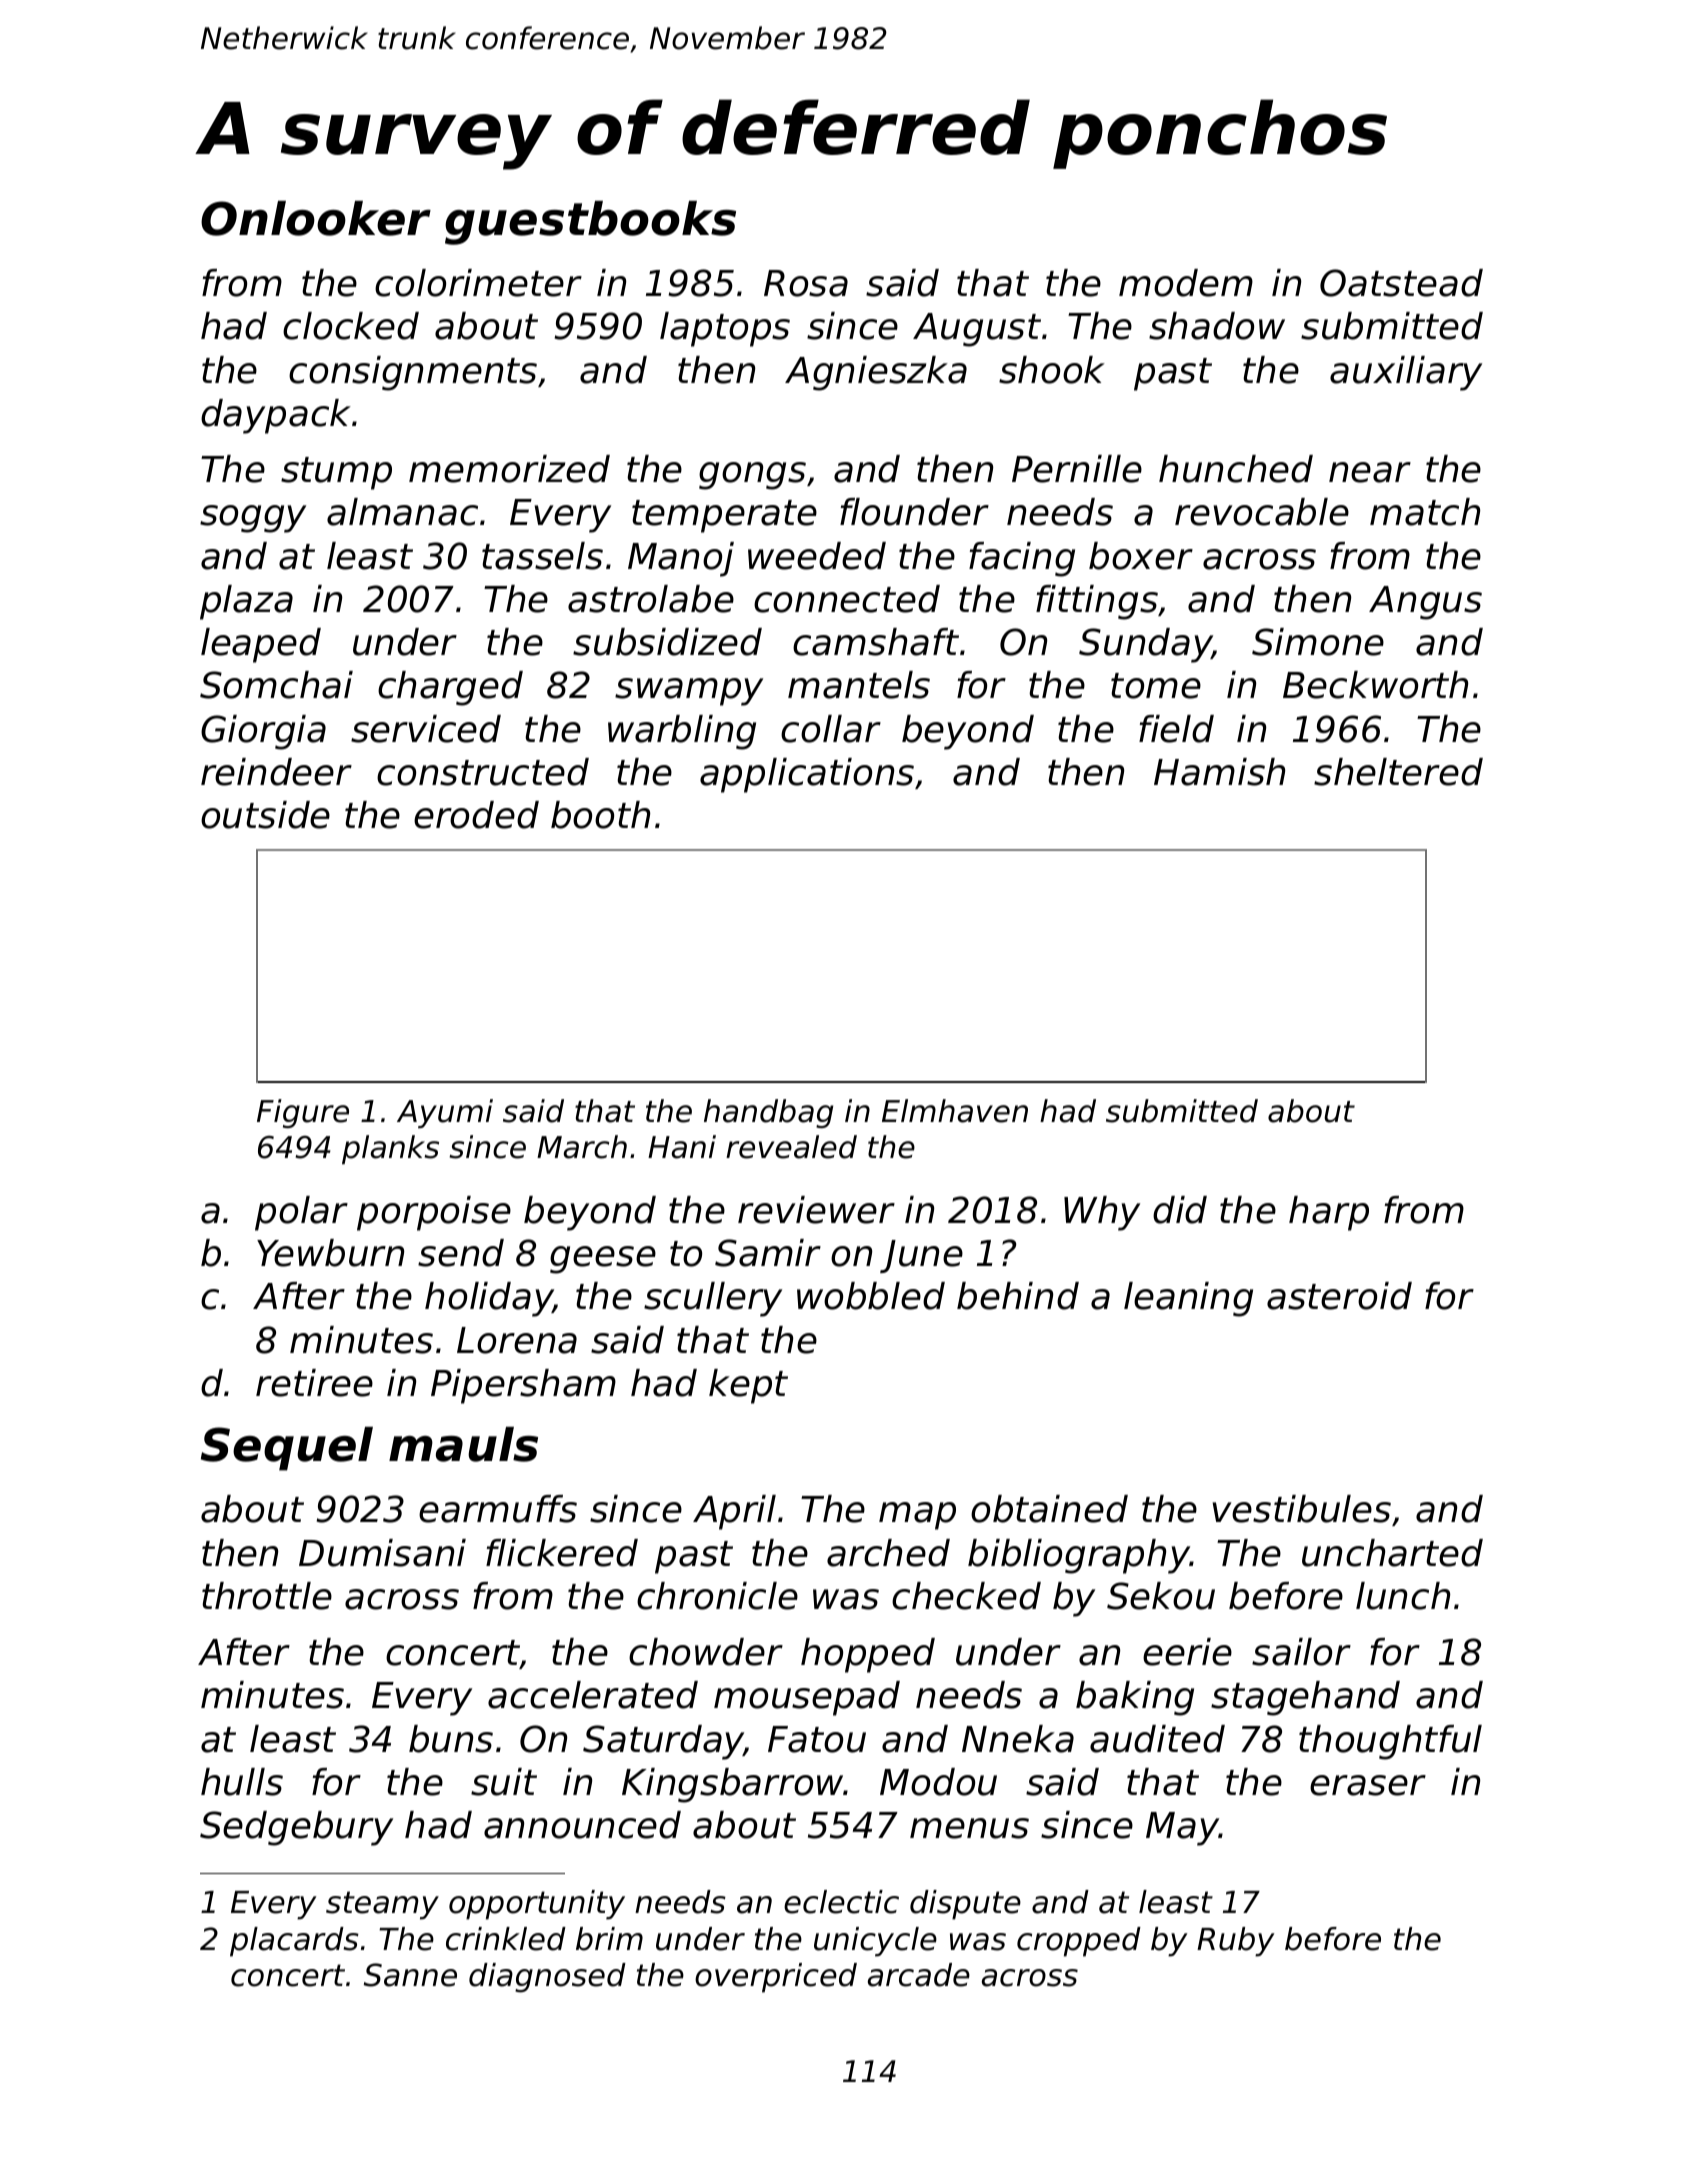  I want to click on August, so click(977, 330).
